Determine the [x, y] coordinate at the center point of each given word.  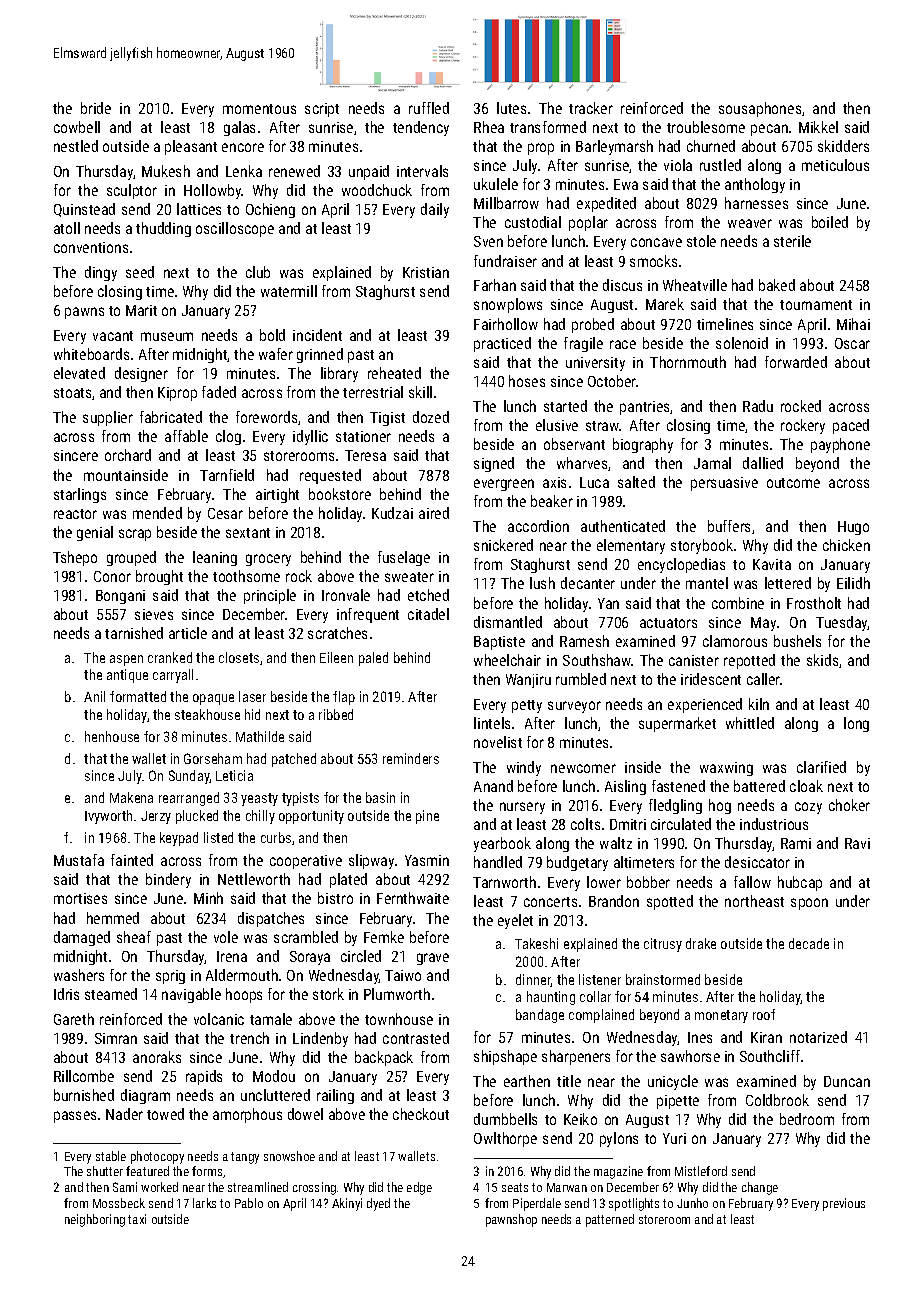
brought [159, 577]
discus [622, 285]
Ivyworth [108, 817]
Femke [384, 937]
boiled [830, 222]
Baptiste [499, 643]
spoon [809, 904]
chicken [846, 545]
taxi [137, 1219]
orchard [128, 455]
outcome [793, 483]
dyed [378, 1204]
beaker [552, 501]
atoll [67, 228]
